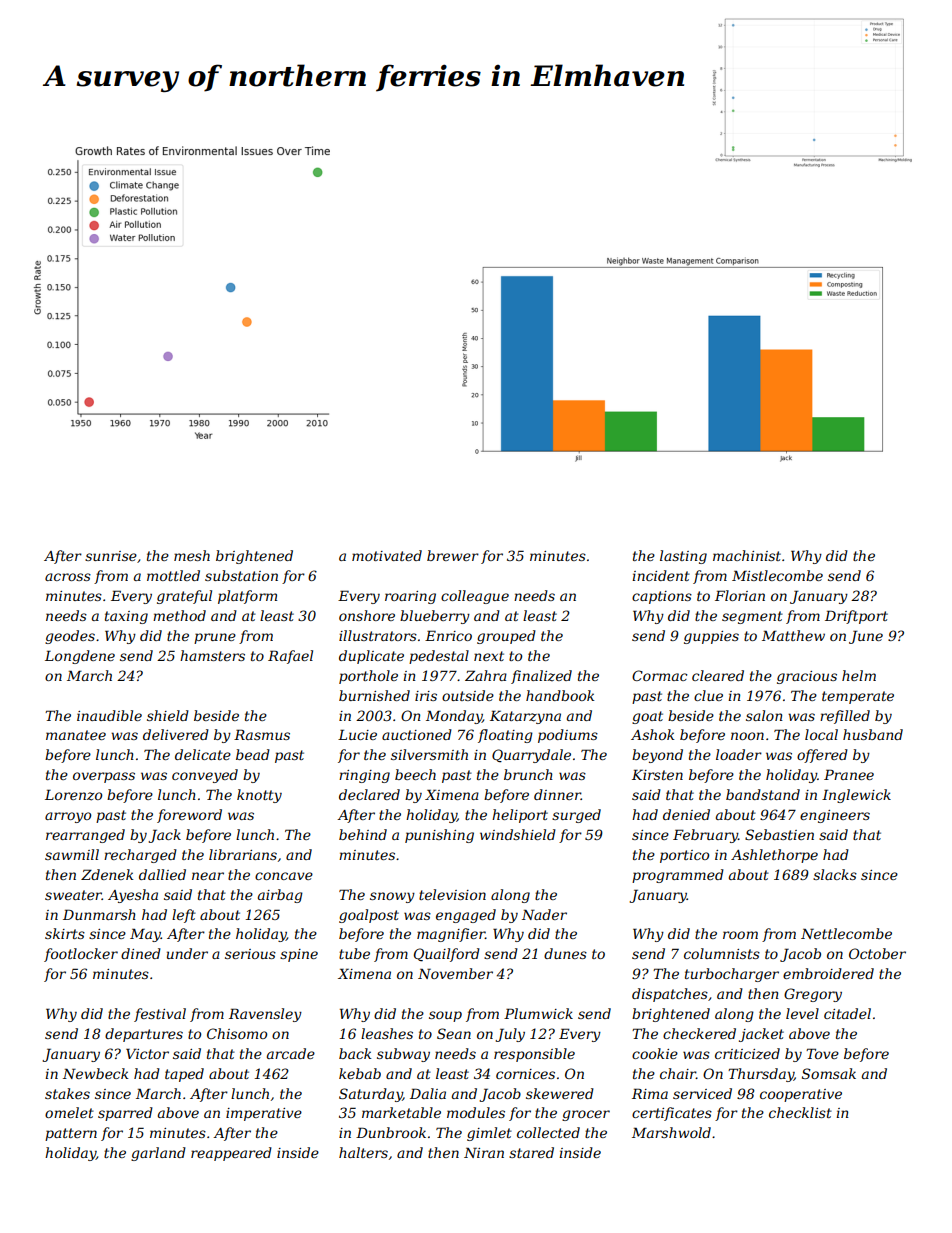  I want to click on brunch, so click(528, 774).
